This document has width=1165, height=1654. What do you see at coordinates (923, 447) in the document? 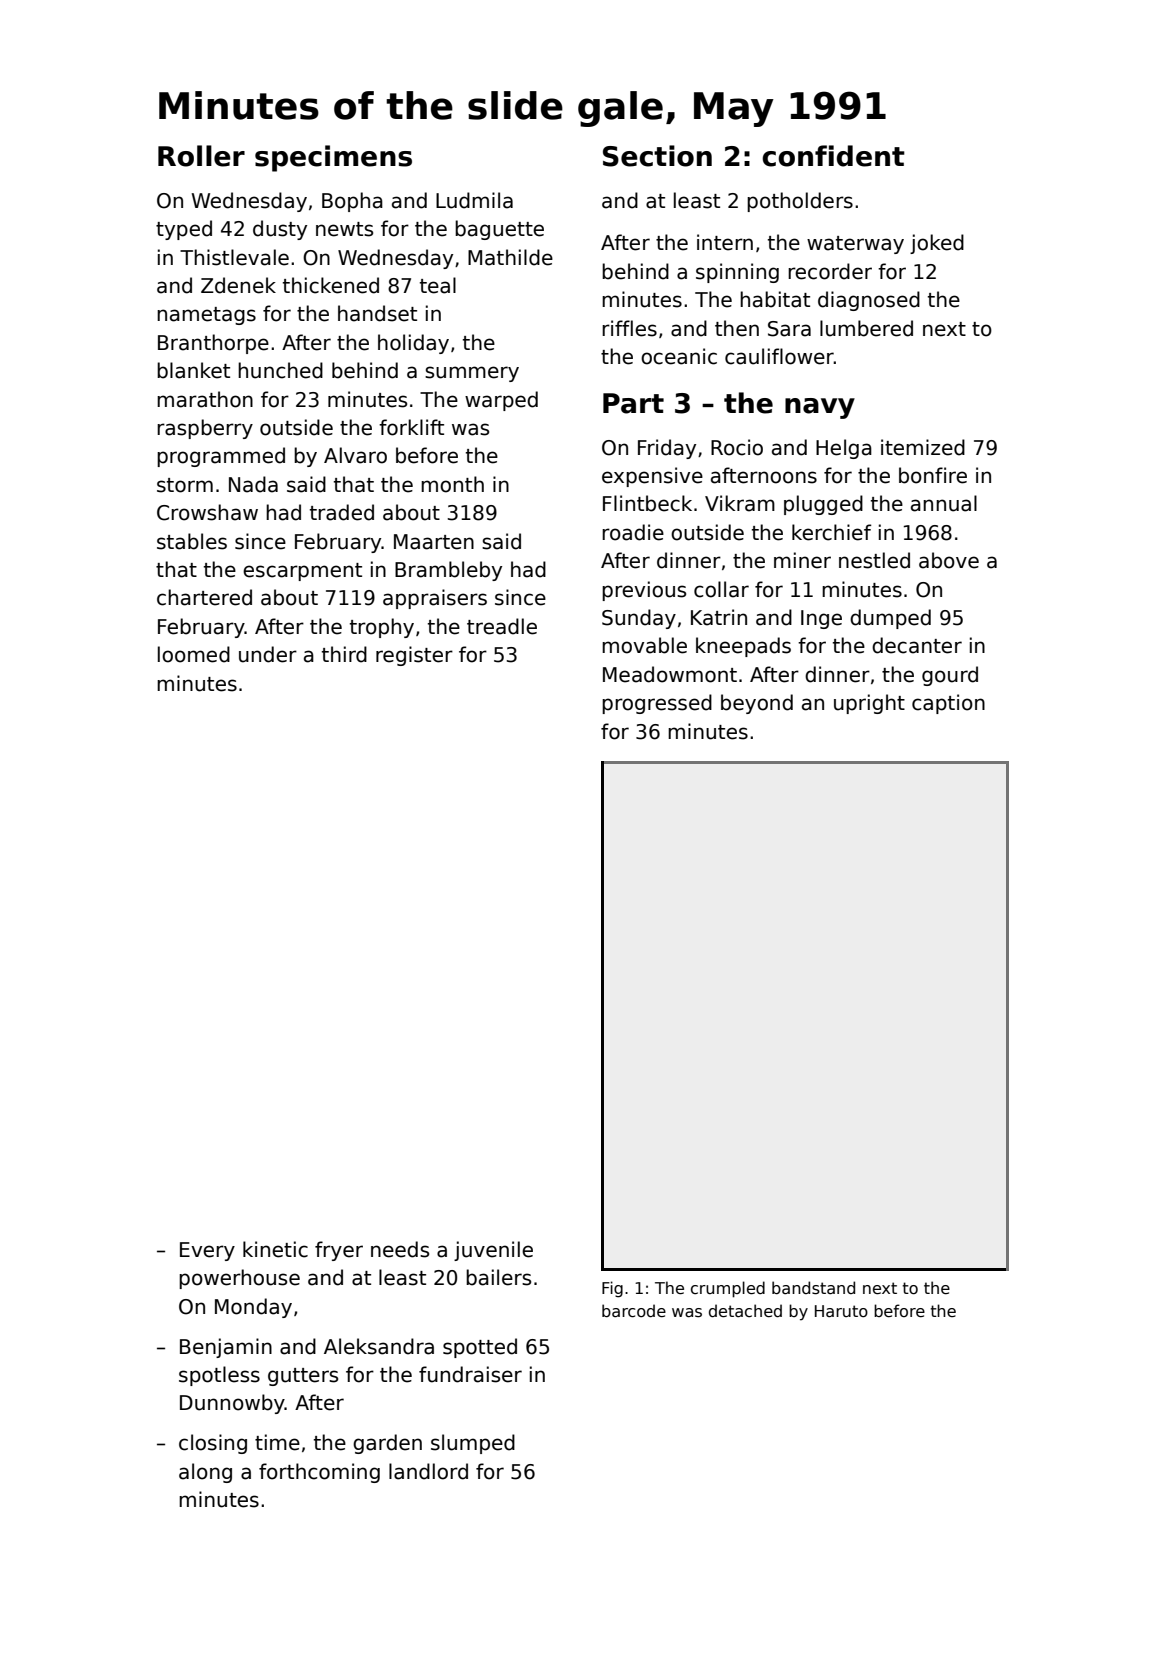
I see `itemized` at bounding box center [923, 447].
